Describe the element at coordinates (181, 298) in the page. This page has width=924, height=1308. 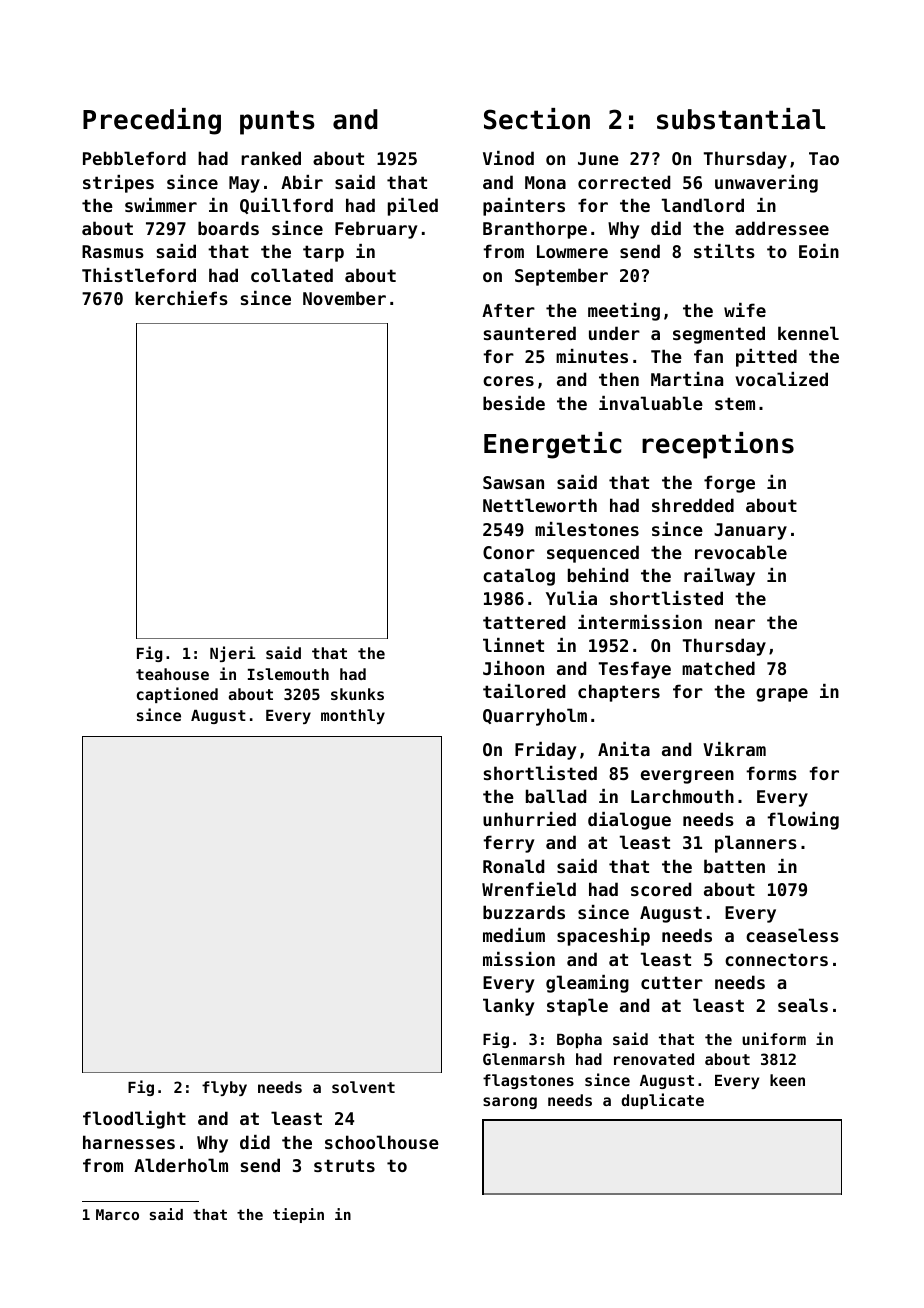
I see `kerchiefs` at that location.
